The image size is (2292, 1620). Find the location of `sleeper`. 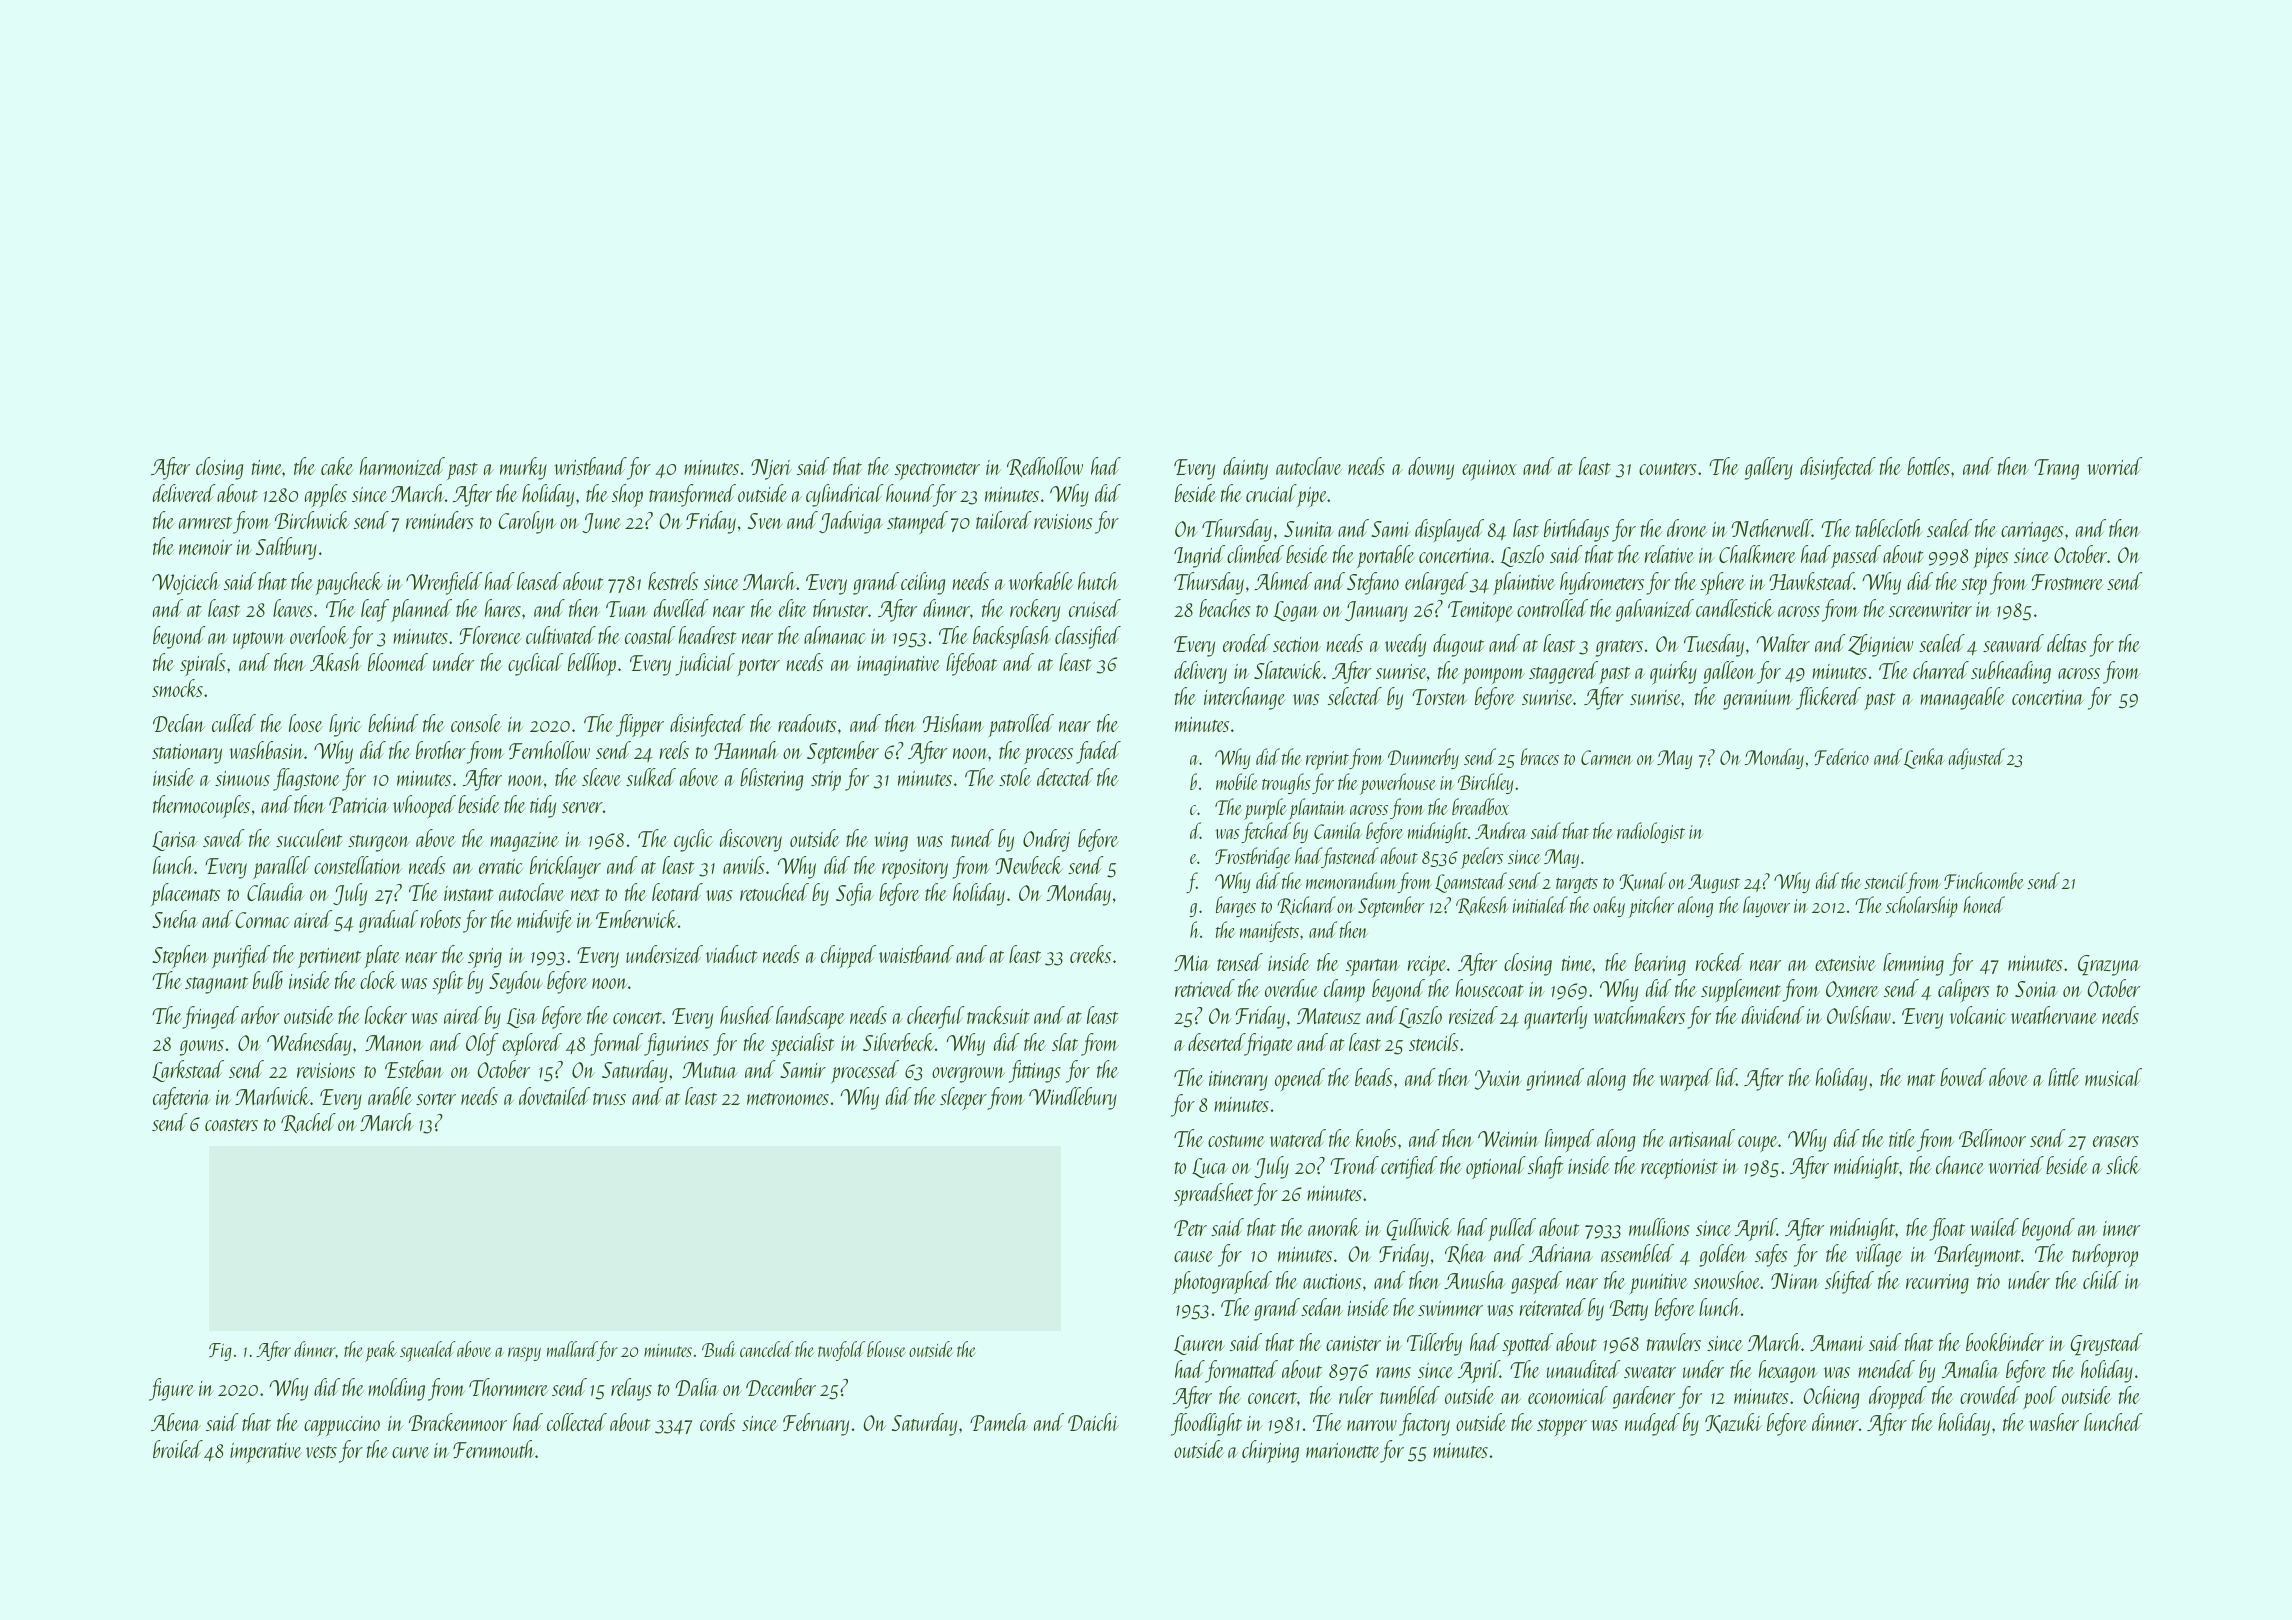

sleeper is located at coordinates (963, 1098).
